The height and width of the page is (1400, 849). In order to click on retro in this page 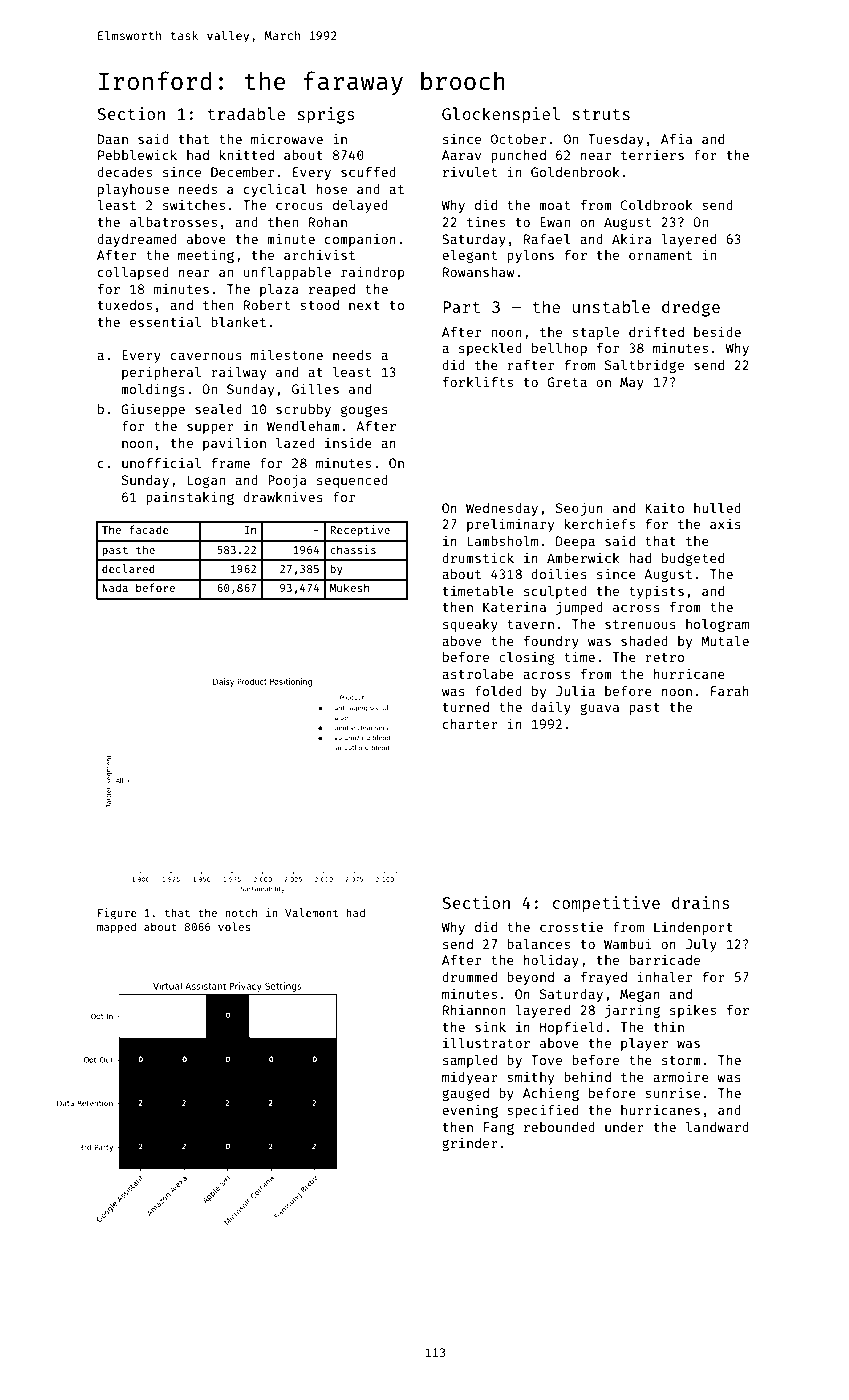, I will do `click(664, 657)`.
